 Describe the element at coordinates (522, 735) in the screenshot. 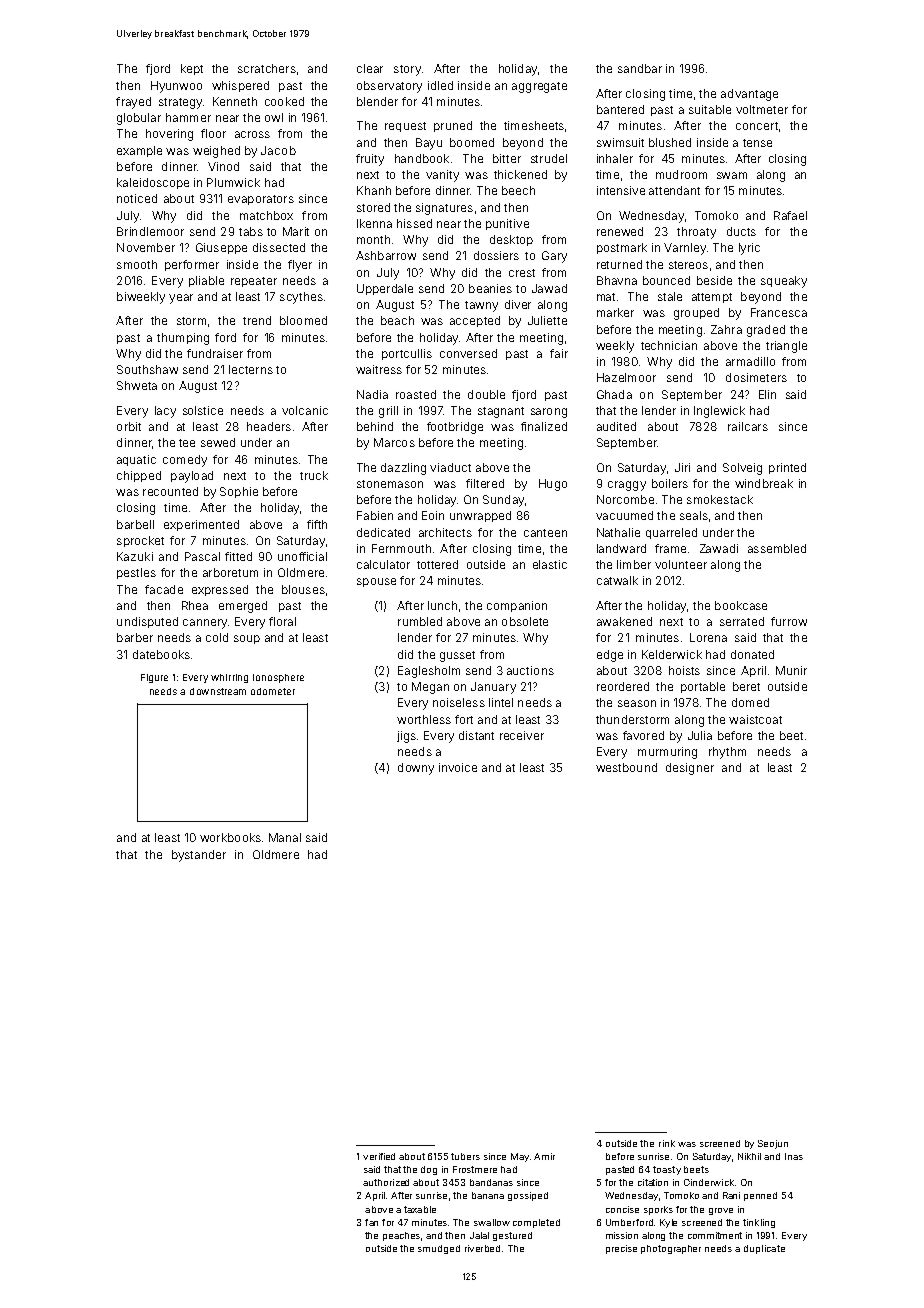

I see `receiver` at that location.
